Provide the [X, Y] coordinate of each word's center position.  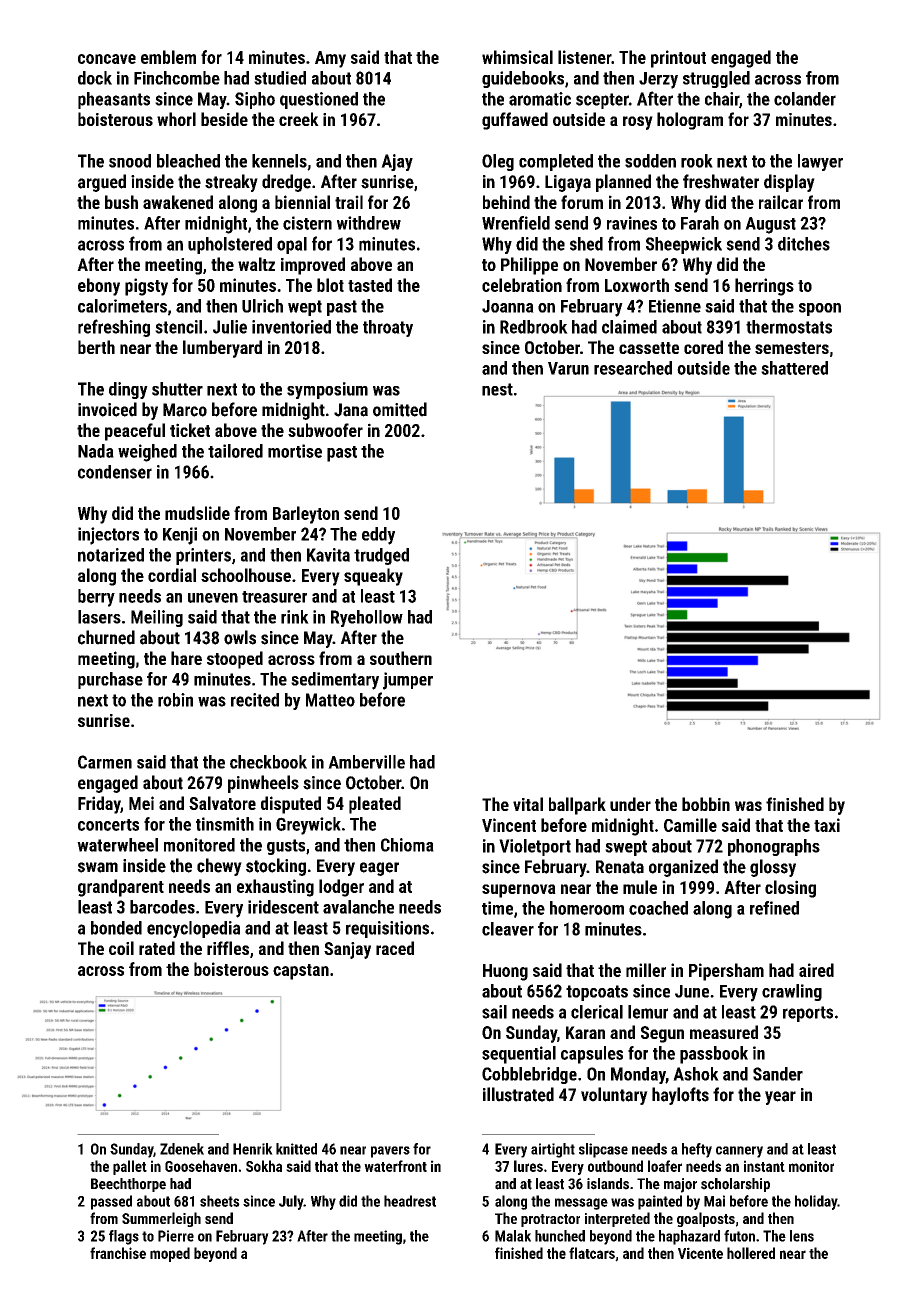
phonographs [774, 847]
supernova [519, 891]
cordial [172, 575]
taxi [827, 825]
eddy [378, 536]
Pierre [176, 1236]
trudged [381, 556]
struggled [716, 79]
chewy [219, 867]
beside [224, 119]
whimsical [517, 57]
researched [633, 368]
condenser [115, 472]
